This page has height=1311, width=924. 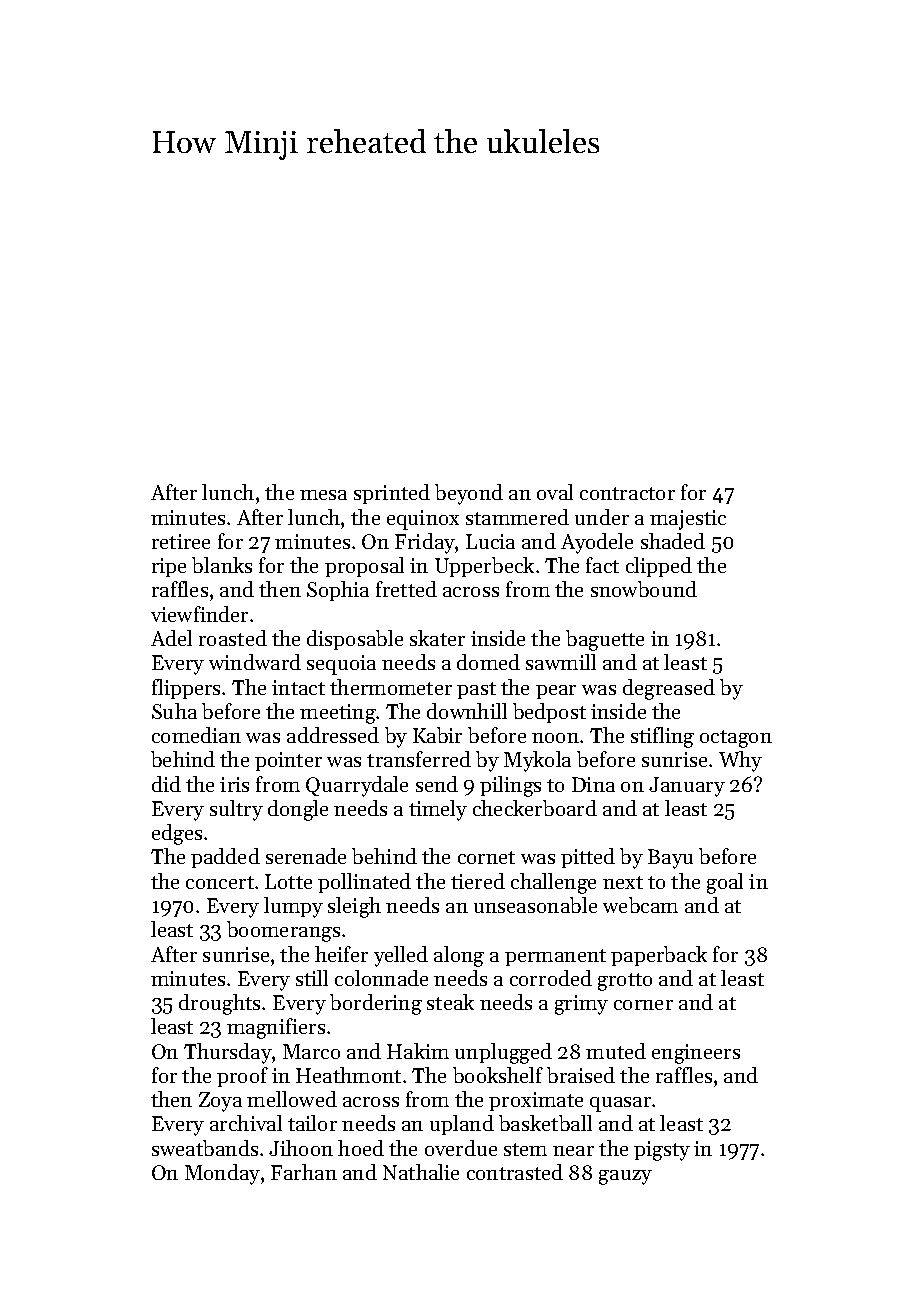 What do you see at coordinates (181, 541) in the page?
I see `retiree` at bounding box center [181, 541].
